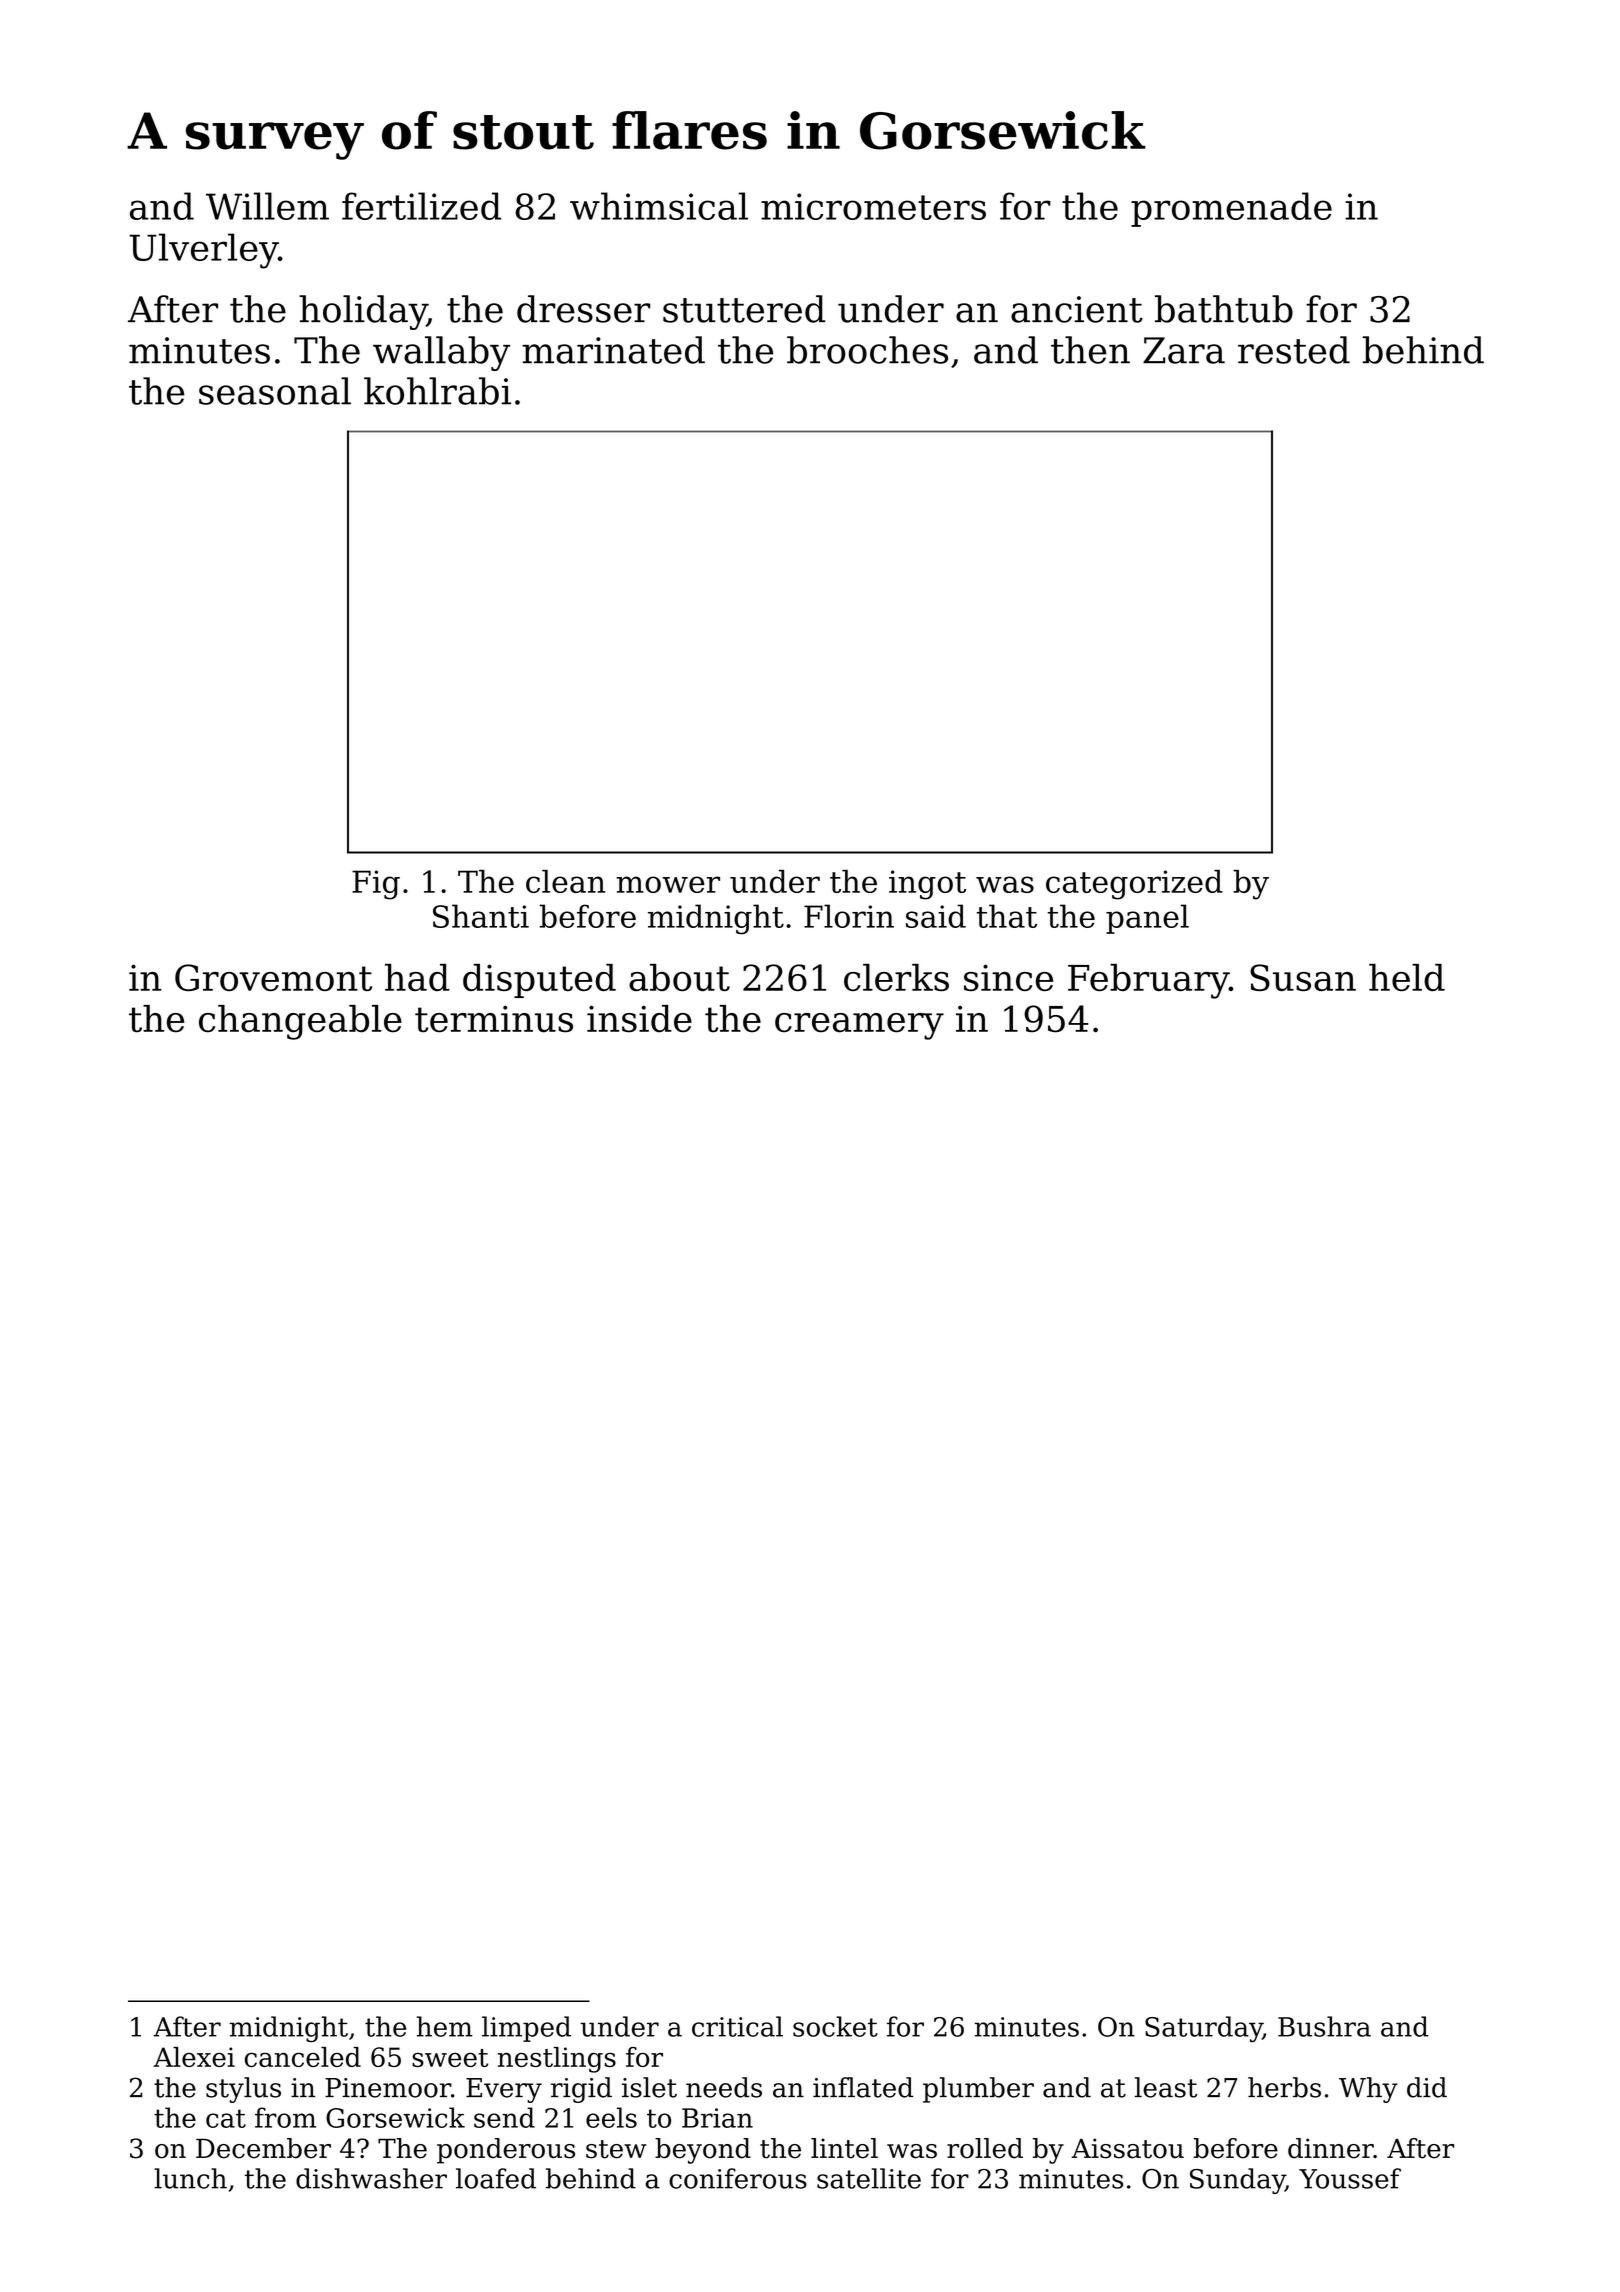  Describe the element at coordinates (1294, 350) in the image. I see `rested` at that location.
